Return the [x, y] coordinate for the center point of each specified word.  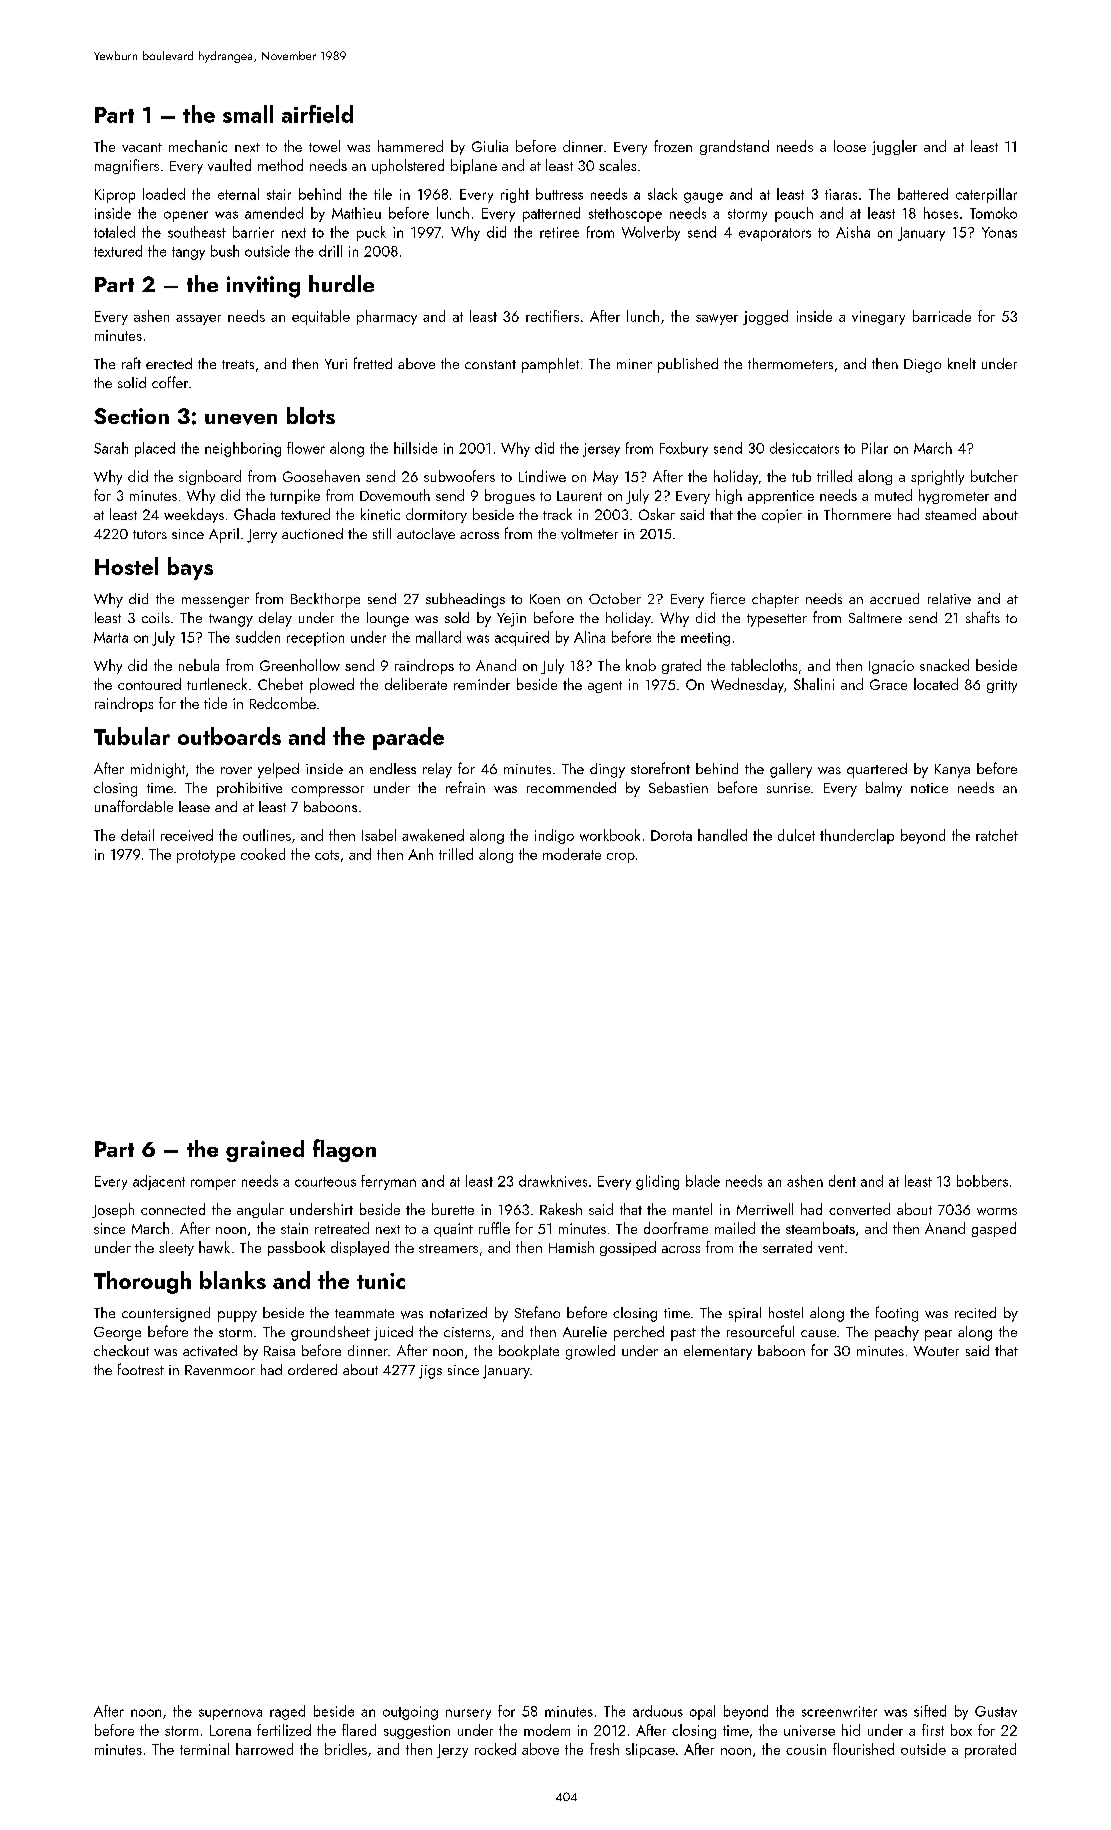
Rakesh [561, 1209]
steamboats [820, 1228]
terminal [204, 1749]
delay [275, 619]
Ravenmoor [220, 1370]
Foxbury [684, 449]
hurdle [341, 283]
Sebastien [678, 787]
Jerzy [452, 1751]
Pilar [875, 448]
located [936, 684]
